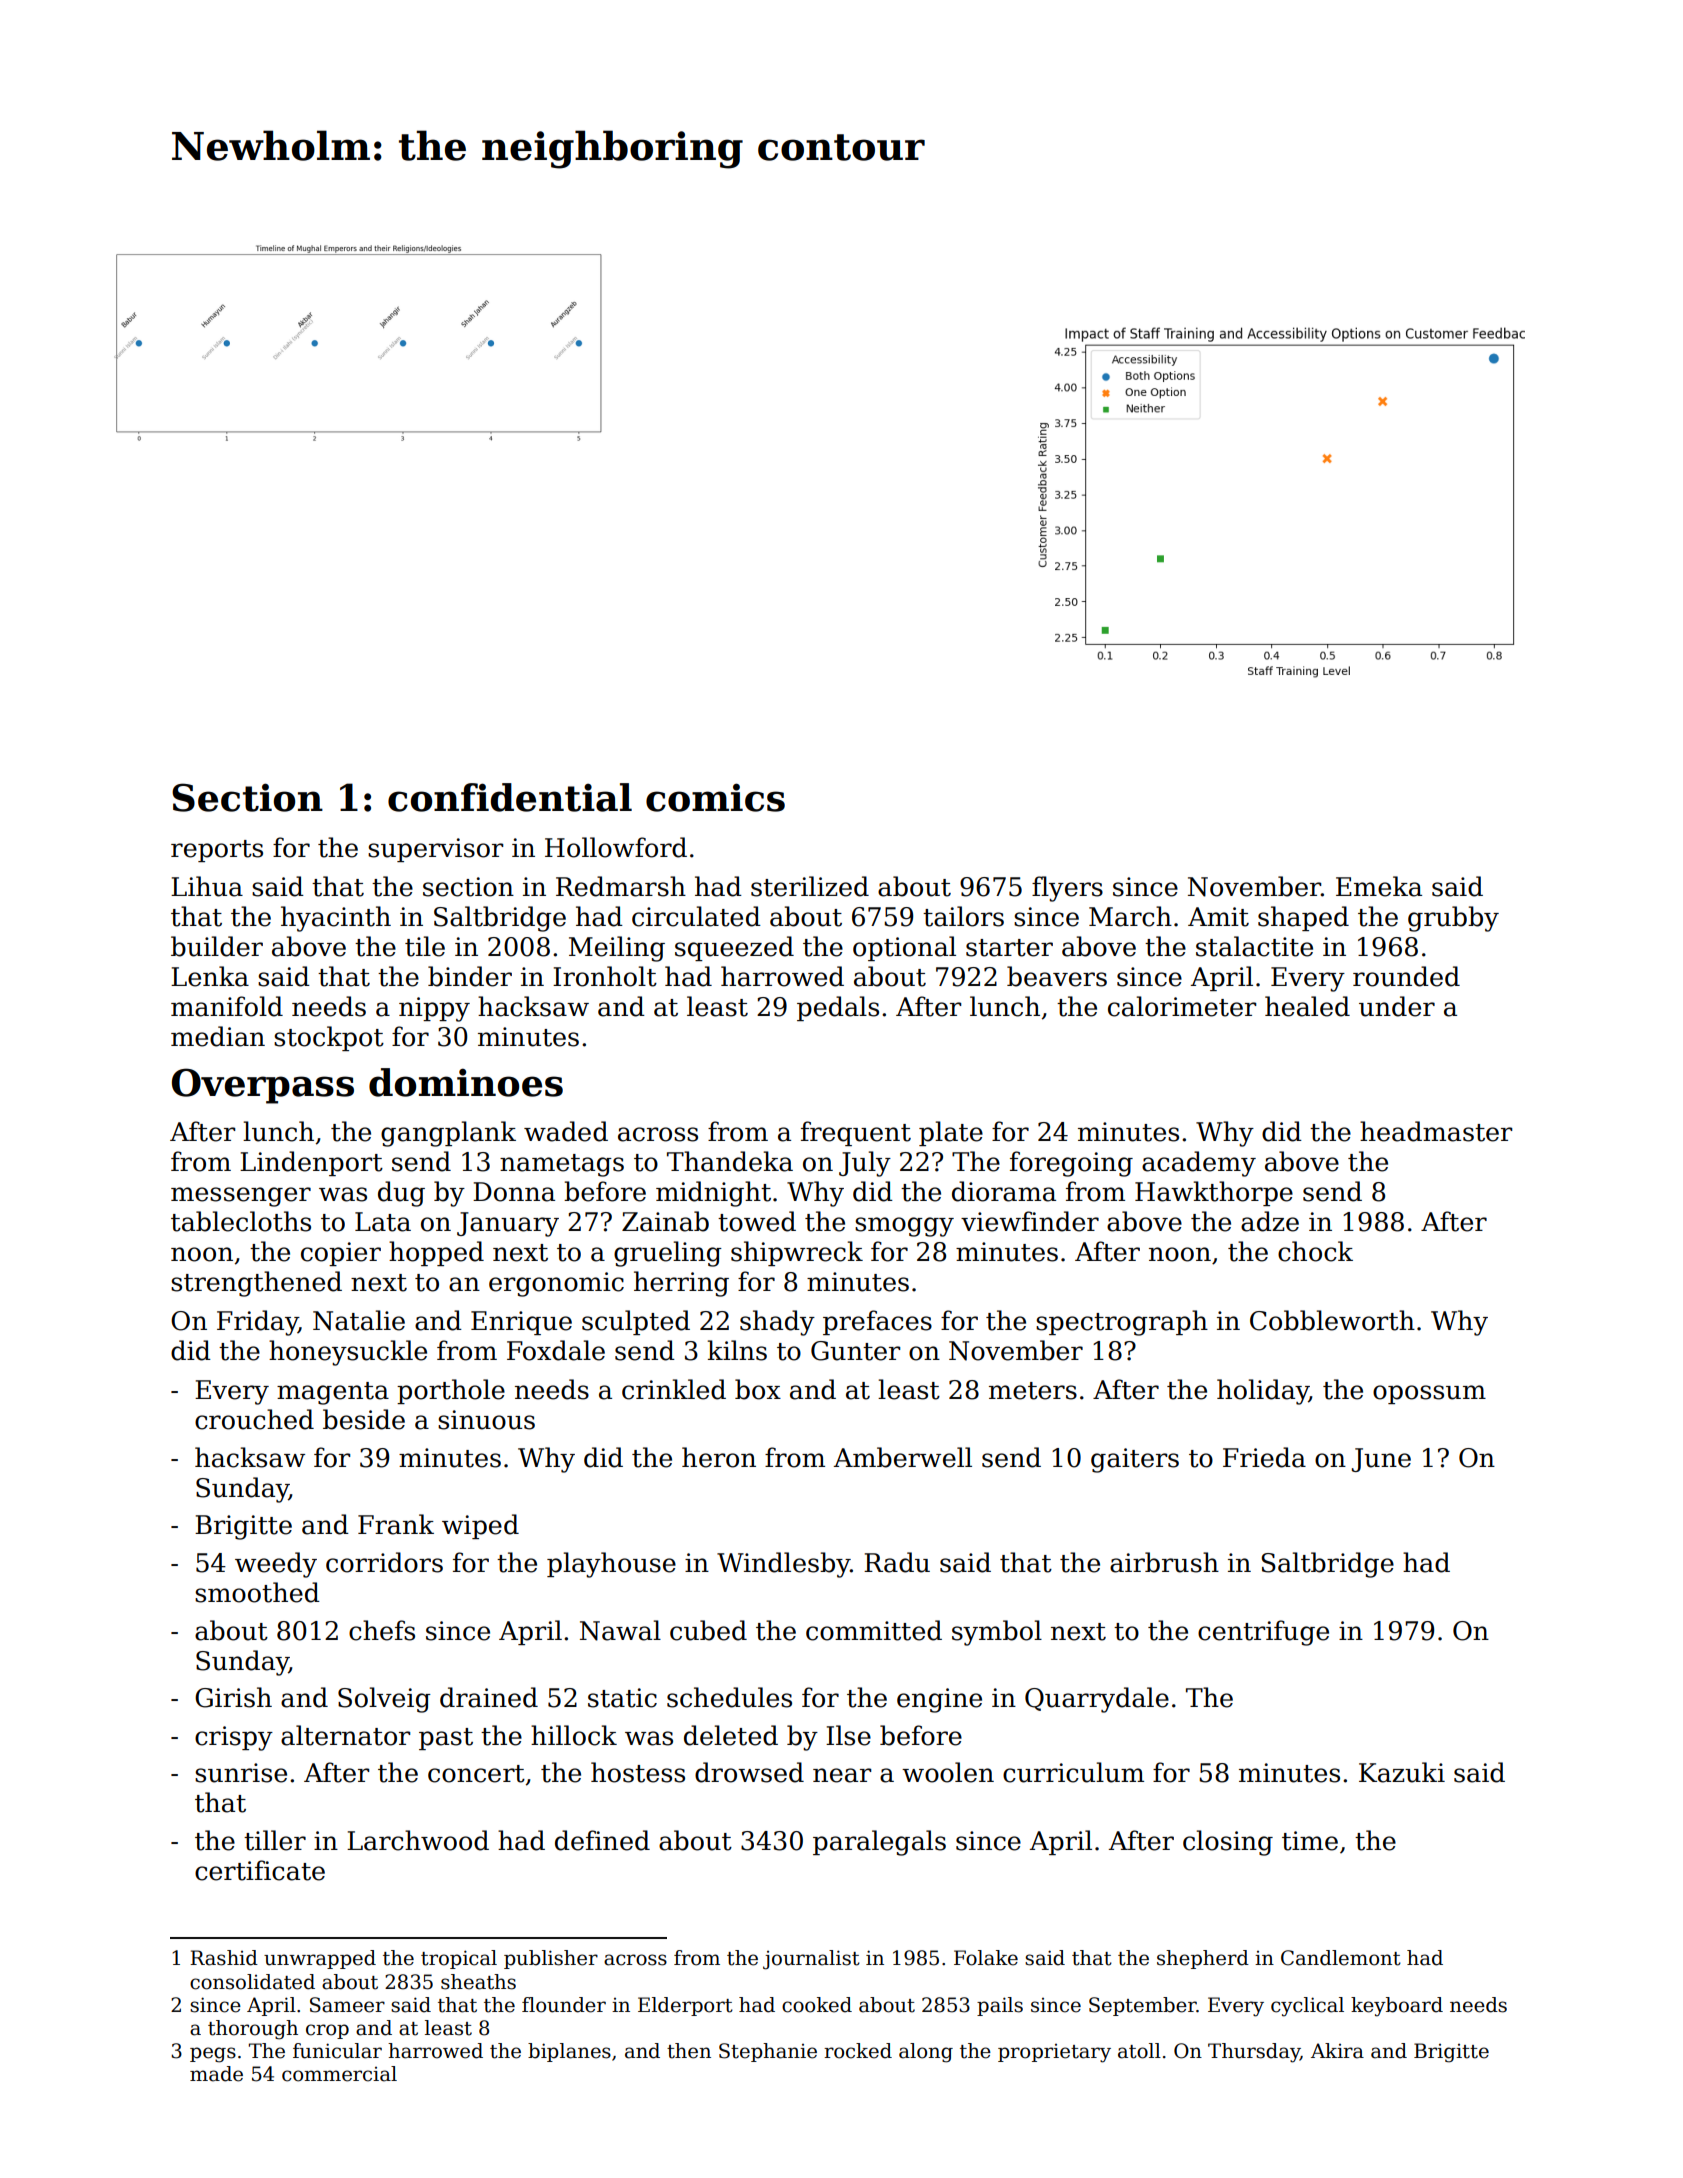  Describe the element at coordinates (436, 1253) in the image. I see `hopped` at that location.
